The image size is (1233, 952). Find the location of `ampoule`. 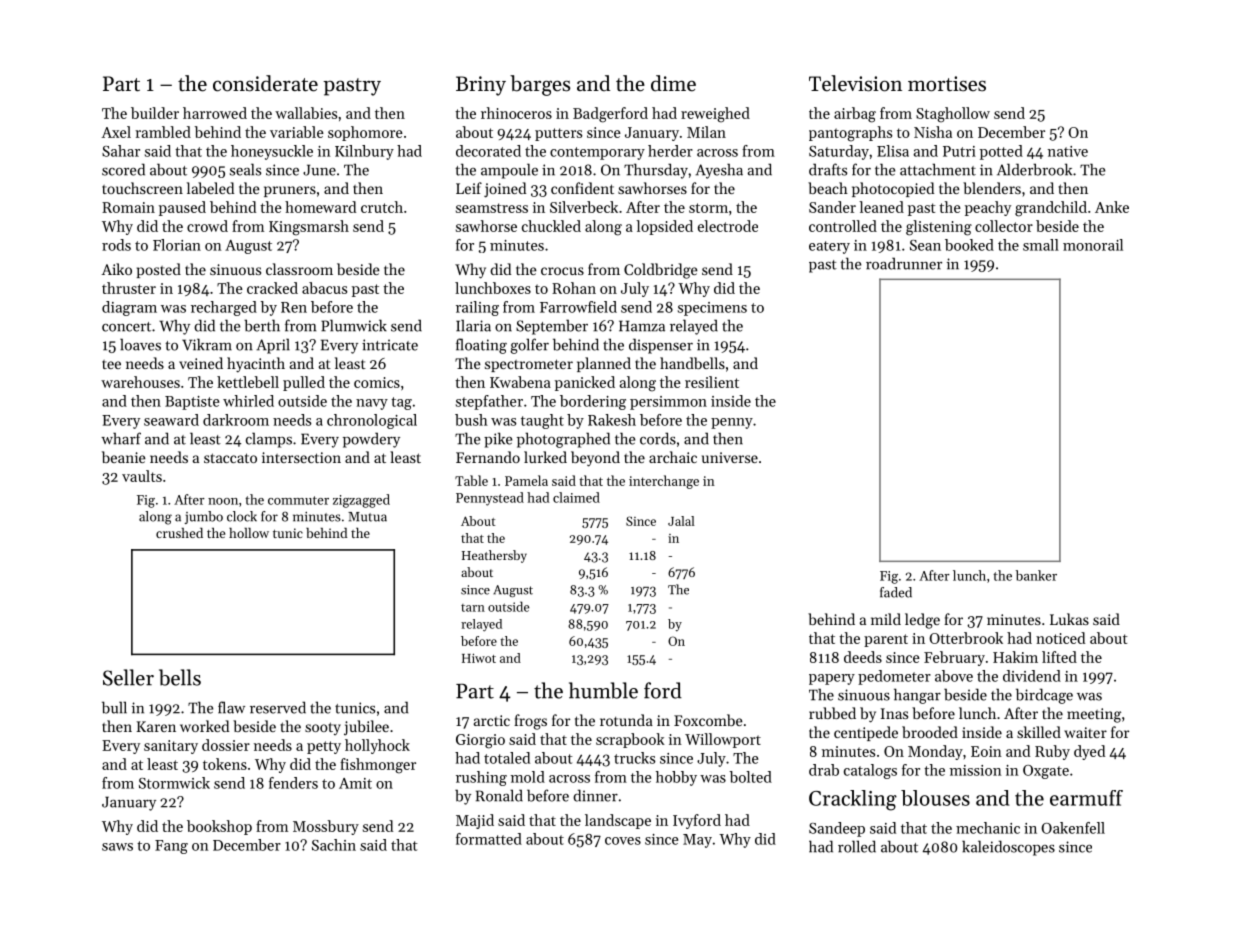

ampoule is located at coordinates (509, 171).
